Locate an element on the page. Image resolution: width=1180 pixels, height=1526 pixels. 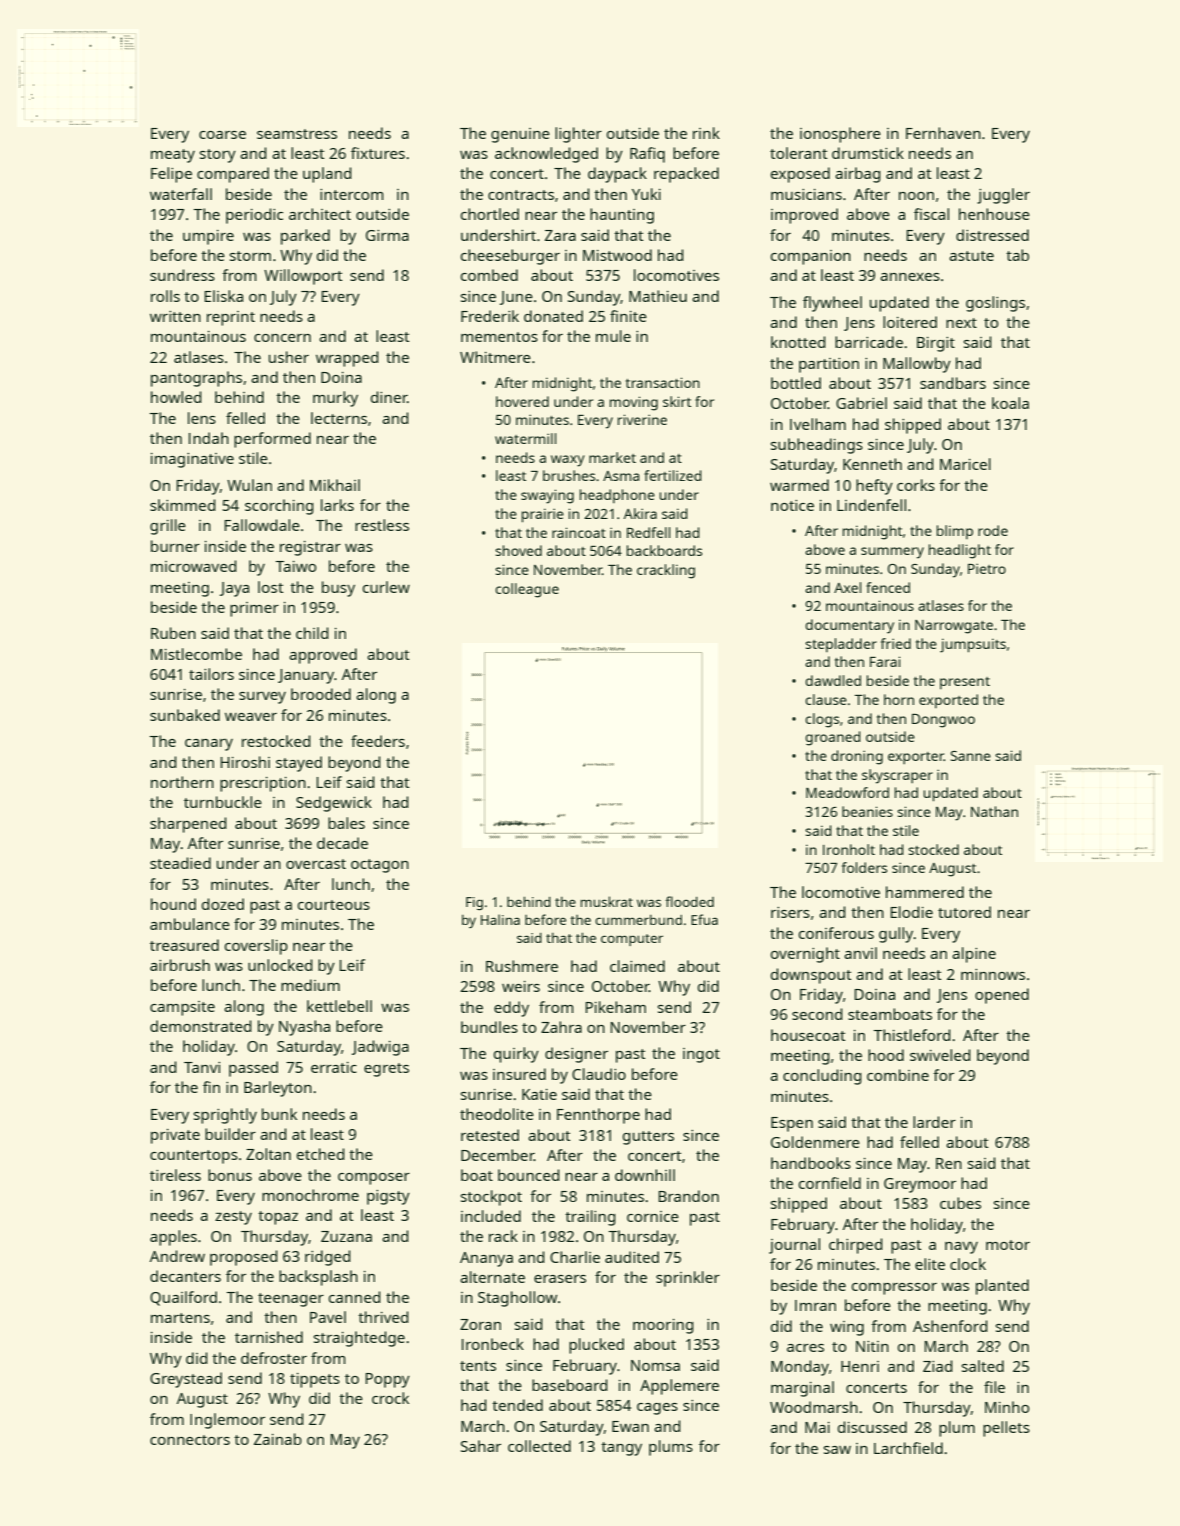
Rafiq is located at coordinates (647, 155).
